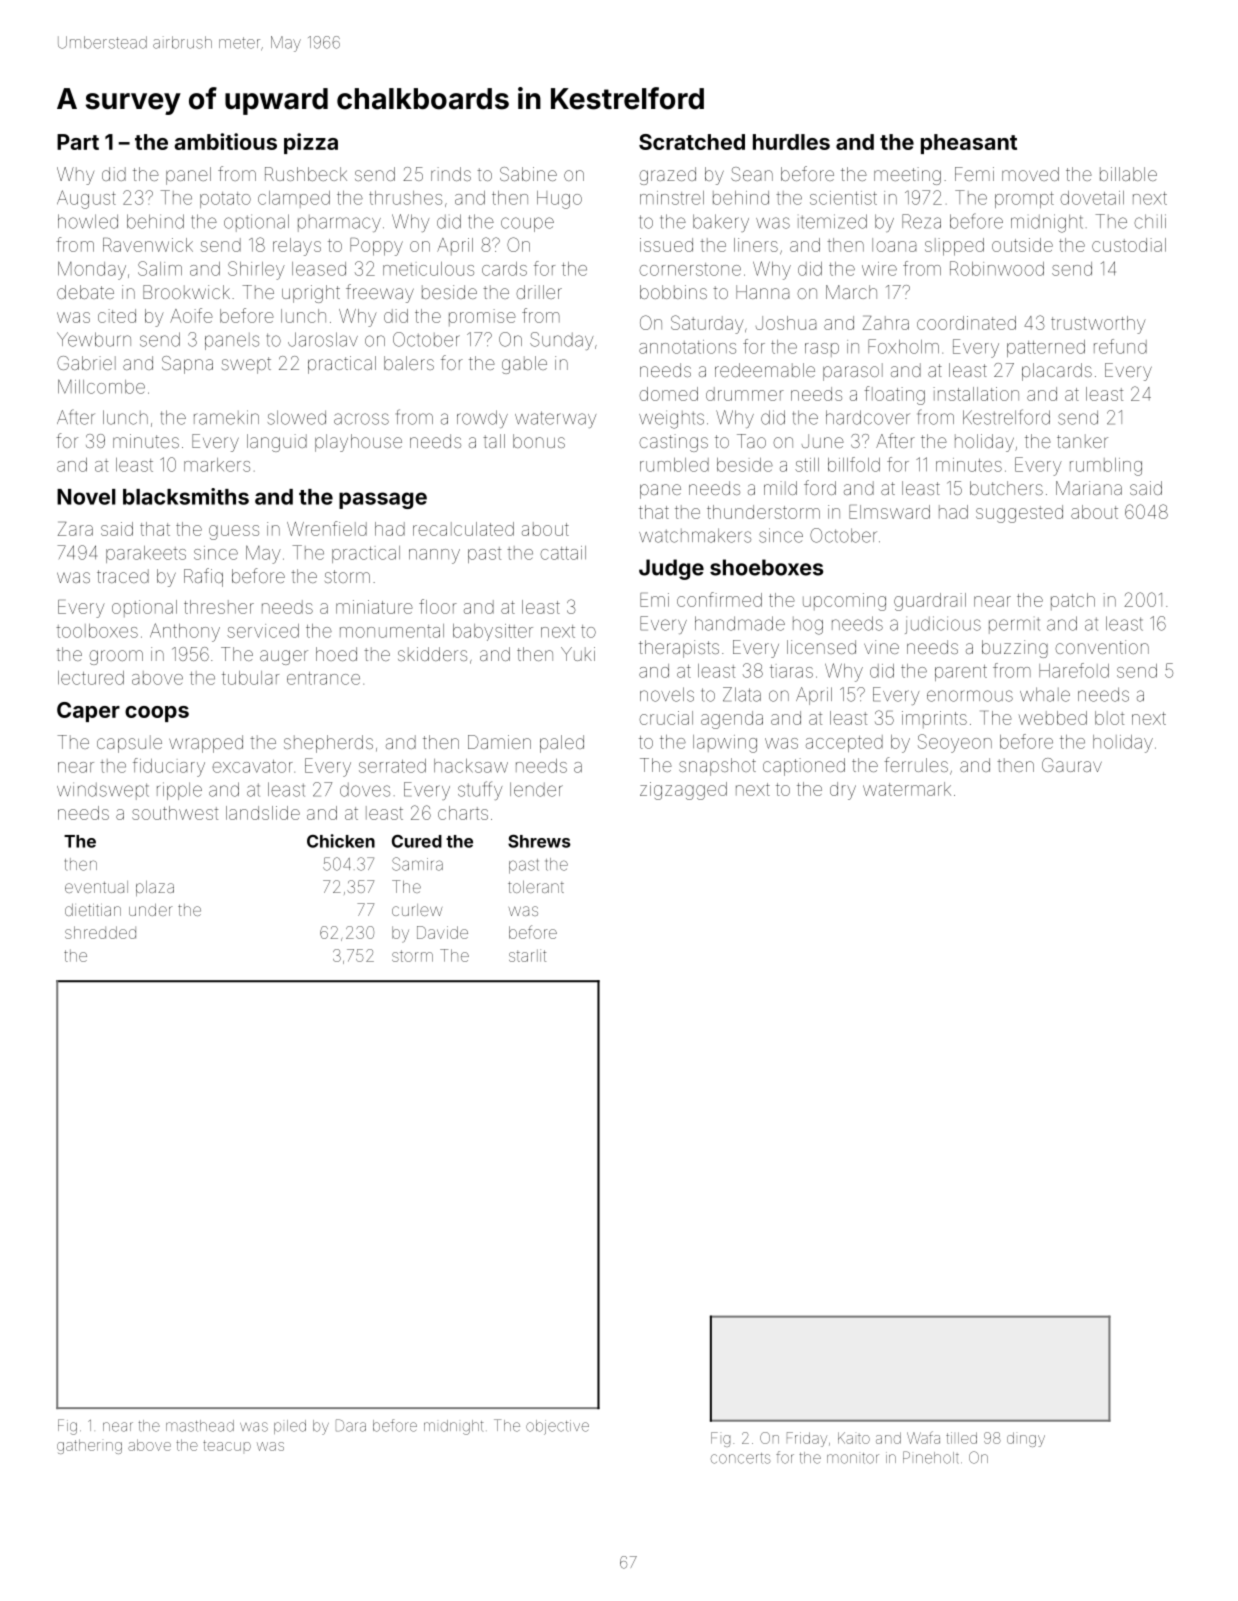 The image size is (1238, 1601). What do you see at coordinates (93, 910) in the image?
I see `dietitian` at bounding box center [93, 910].
